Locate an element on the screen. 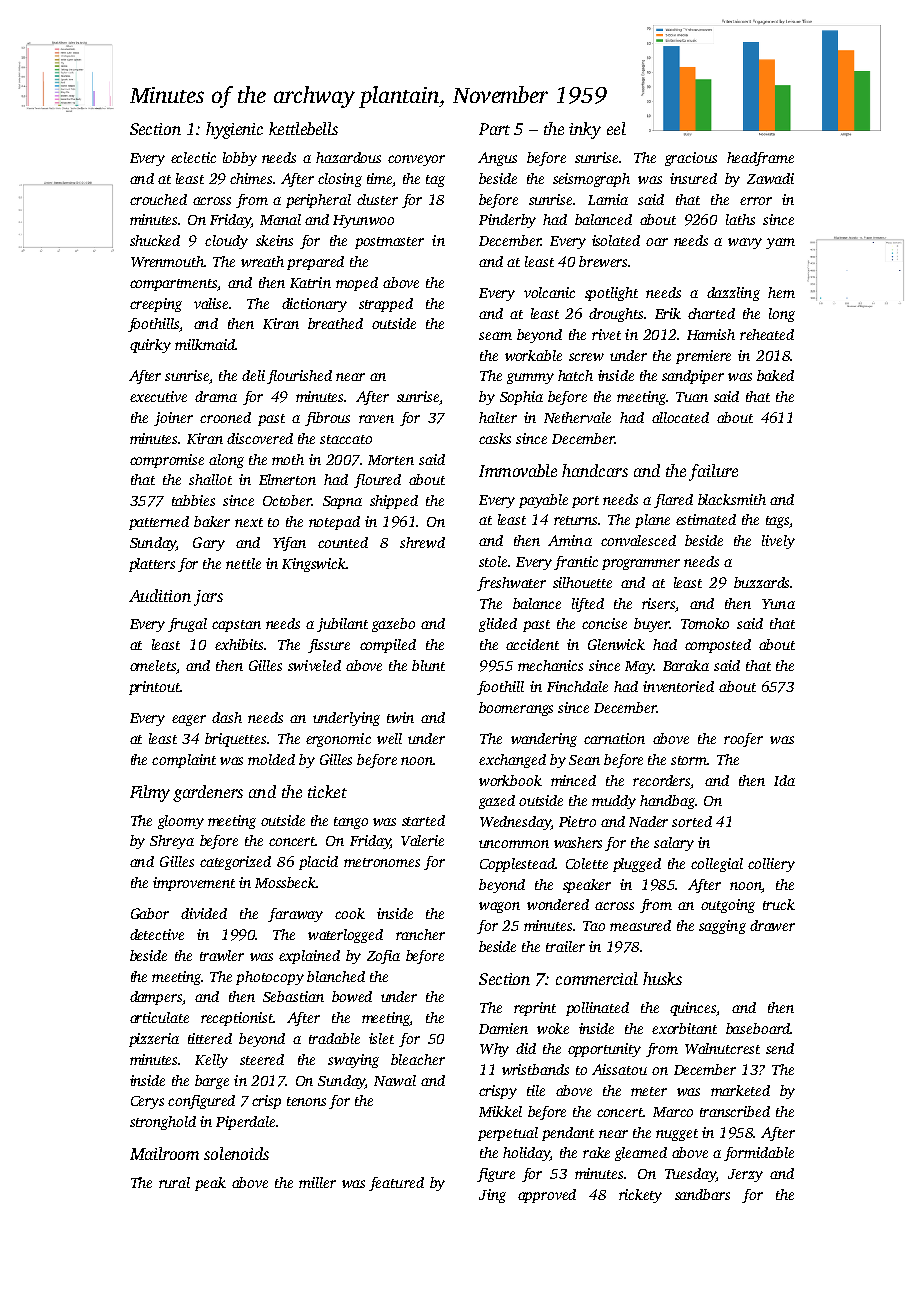 The image size is (924, 1314). twin is located at coordinates (400, 717).
